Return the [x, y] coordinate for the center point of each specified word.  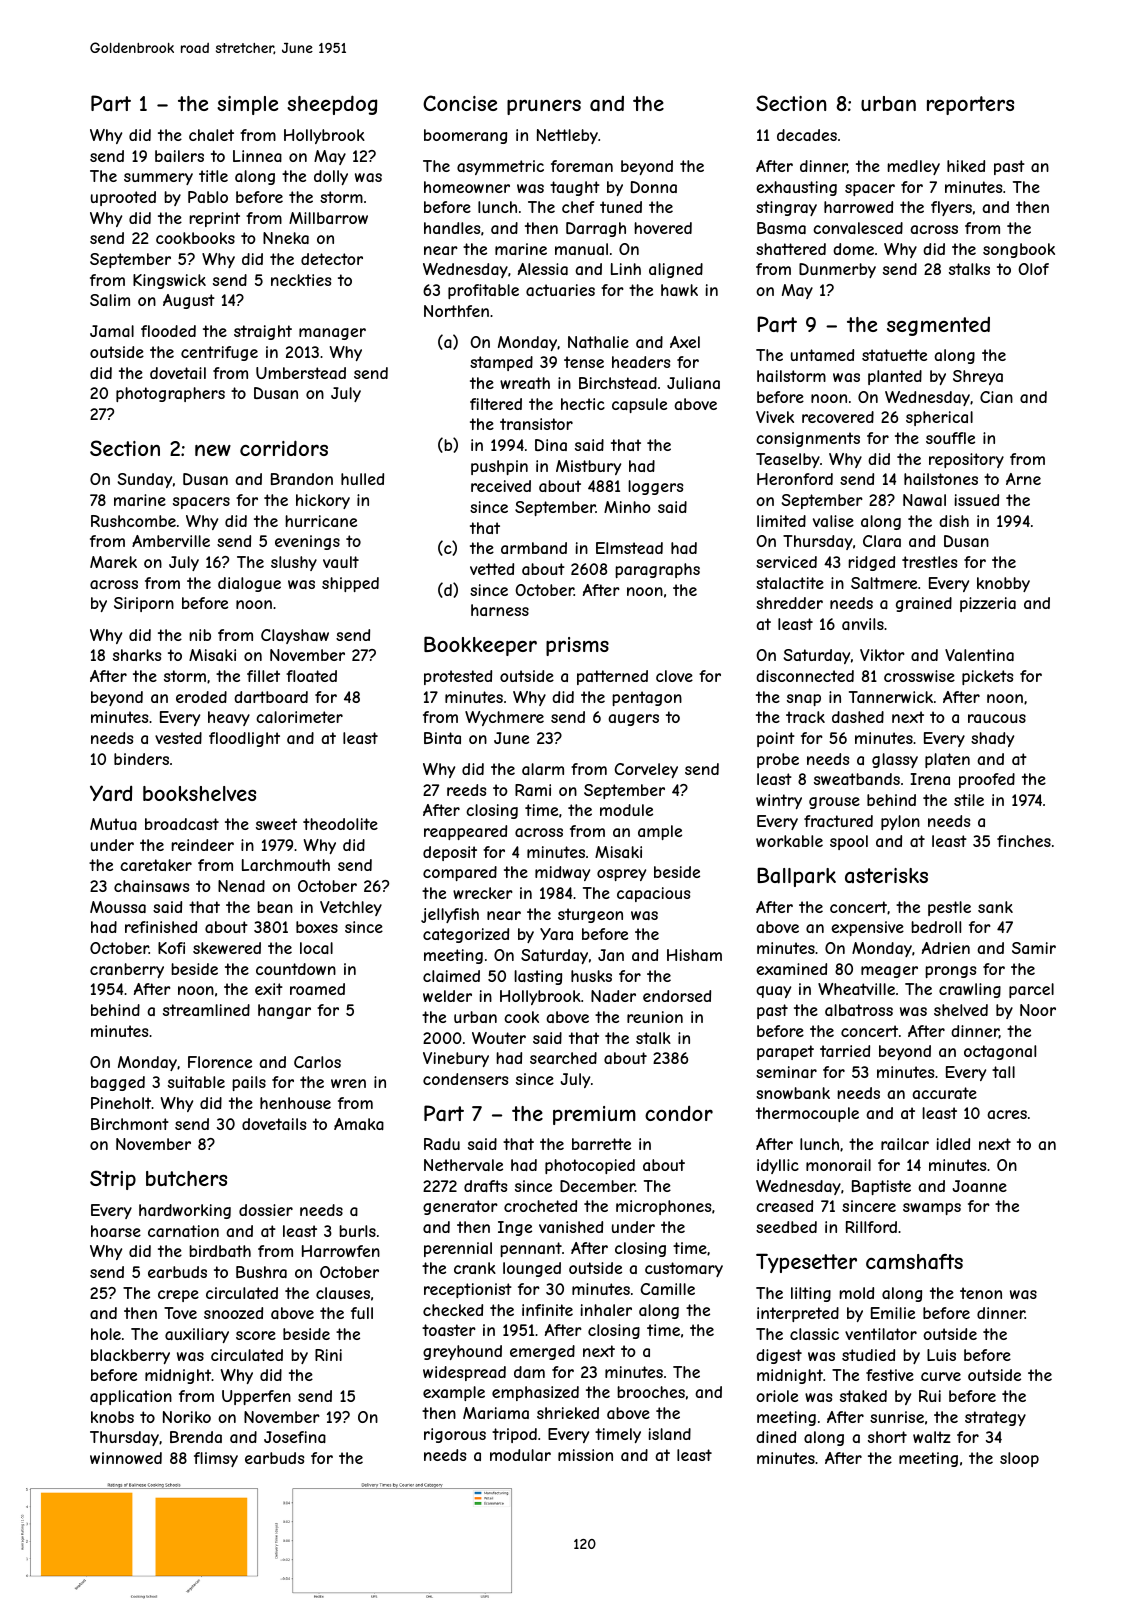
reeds [467, 790]
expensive [867, 928]
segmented [938, 326]
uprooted [123, 198]
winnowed [126, 1458]
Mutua [113, 824]
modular [520, 1455]
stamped [501, 363]
